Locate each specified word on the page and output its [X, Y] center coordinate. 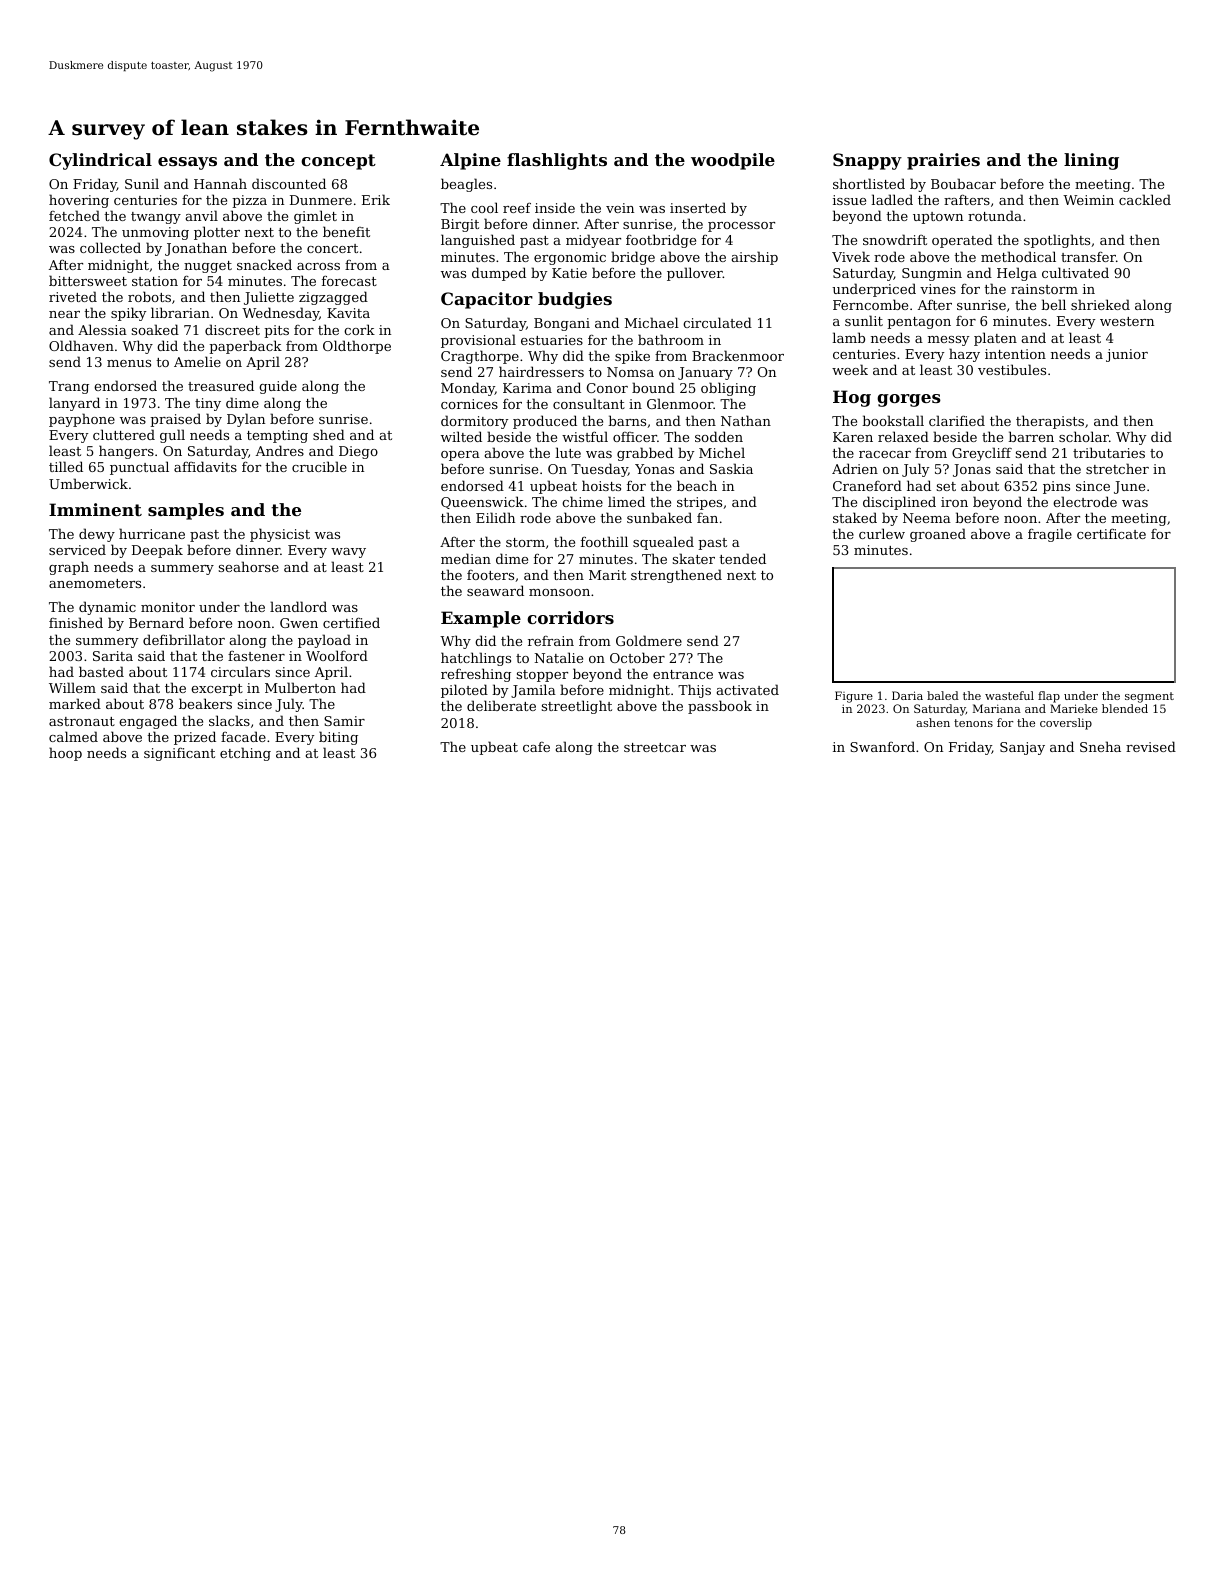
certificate [1111, 534]
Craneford [867, 485]
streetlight [576, 707]
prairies [943, 161]
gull [172, 436]
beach [697, 485]
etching [245, 754]
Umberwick [88, 483]
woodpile [733, 161]
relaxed [903, 436]
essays [187, 163]
